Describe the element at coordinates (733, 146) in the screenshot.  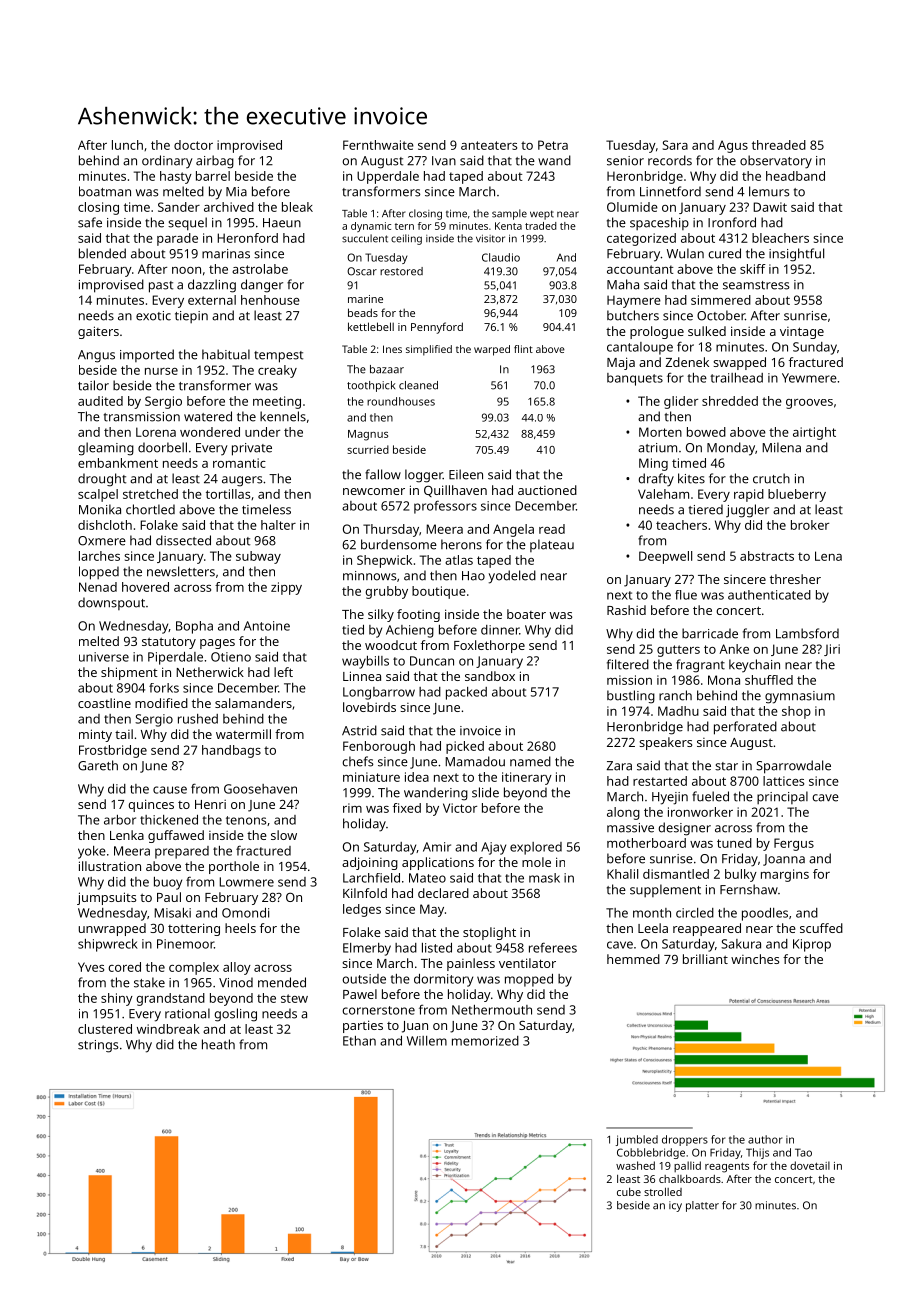
I see `Agus` at that location.
